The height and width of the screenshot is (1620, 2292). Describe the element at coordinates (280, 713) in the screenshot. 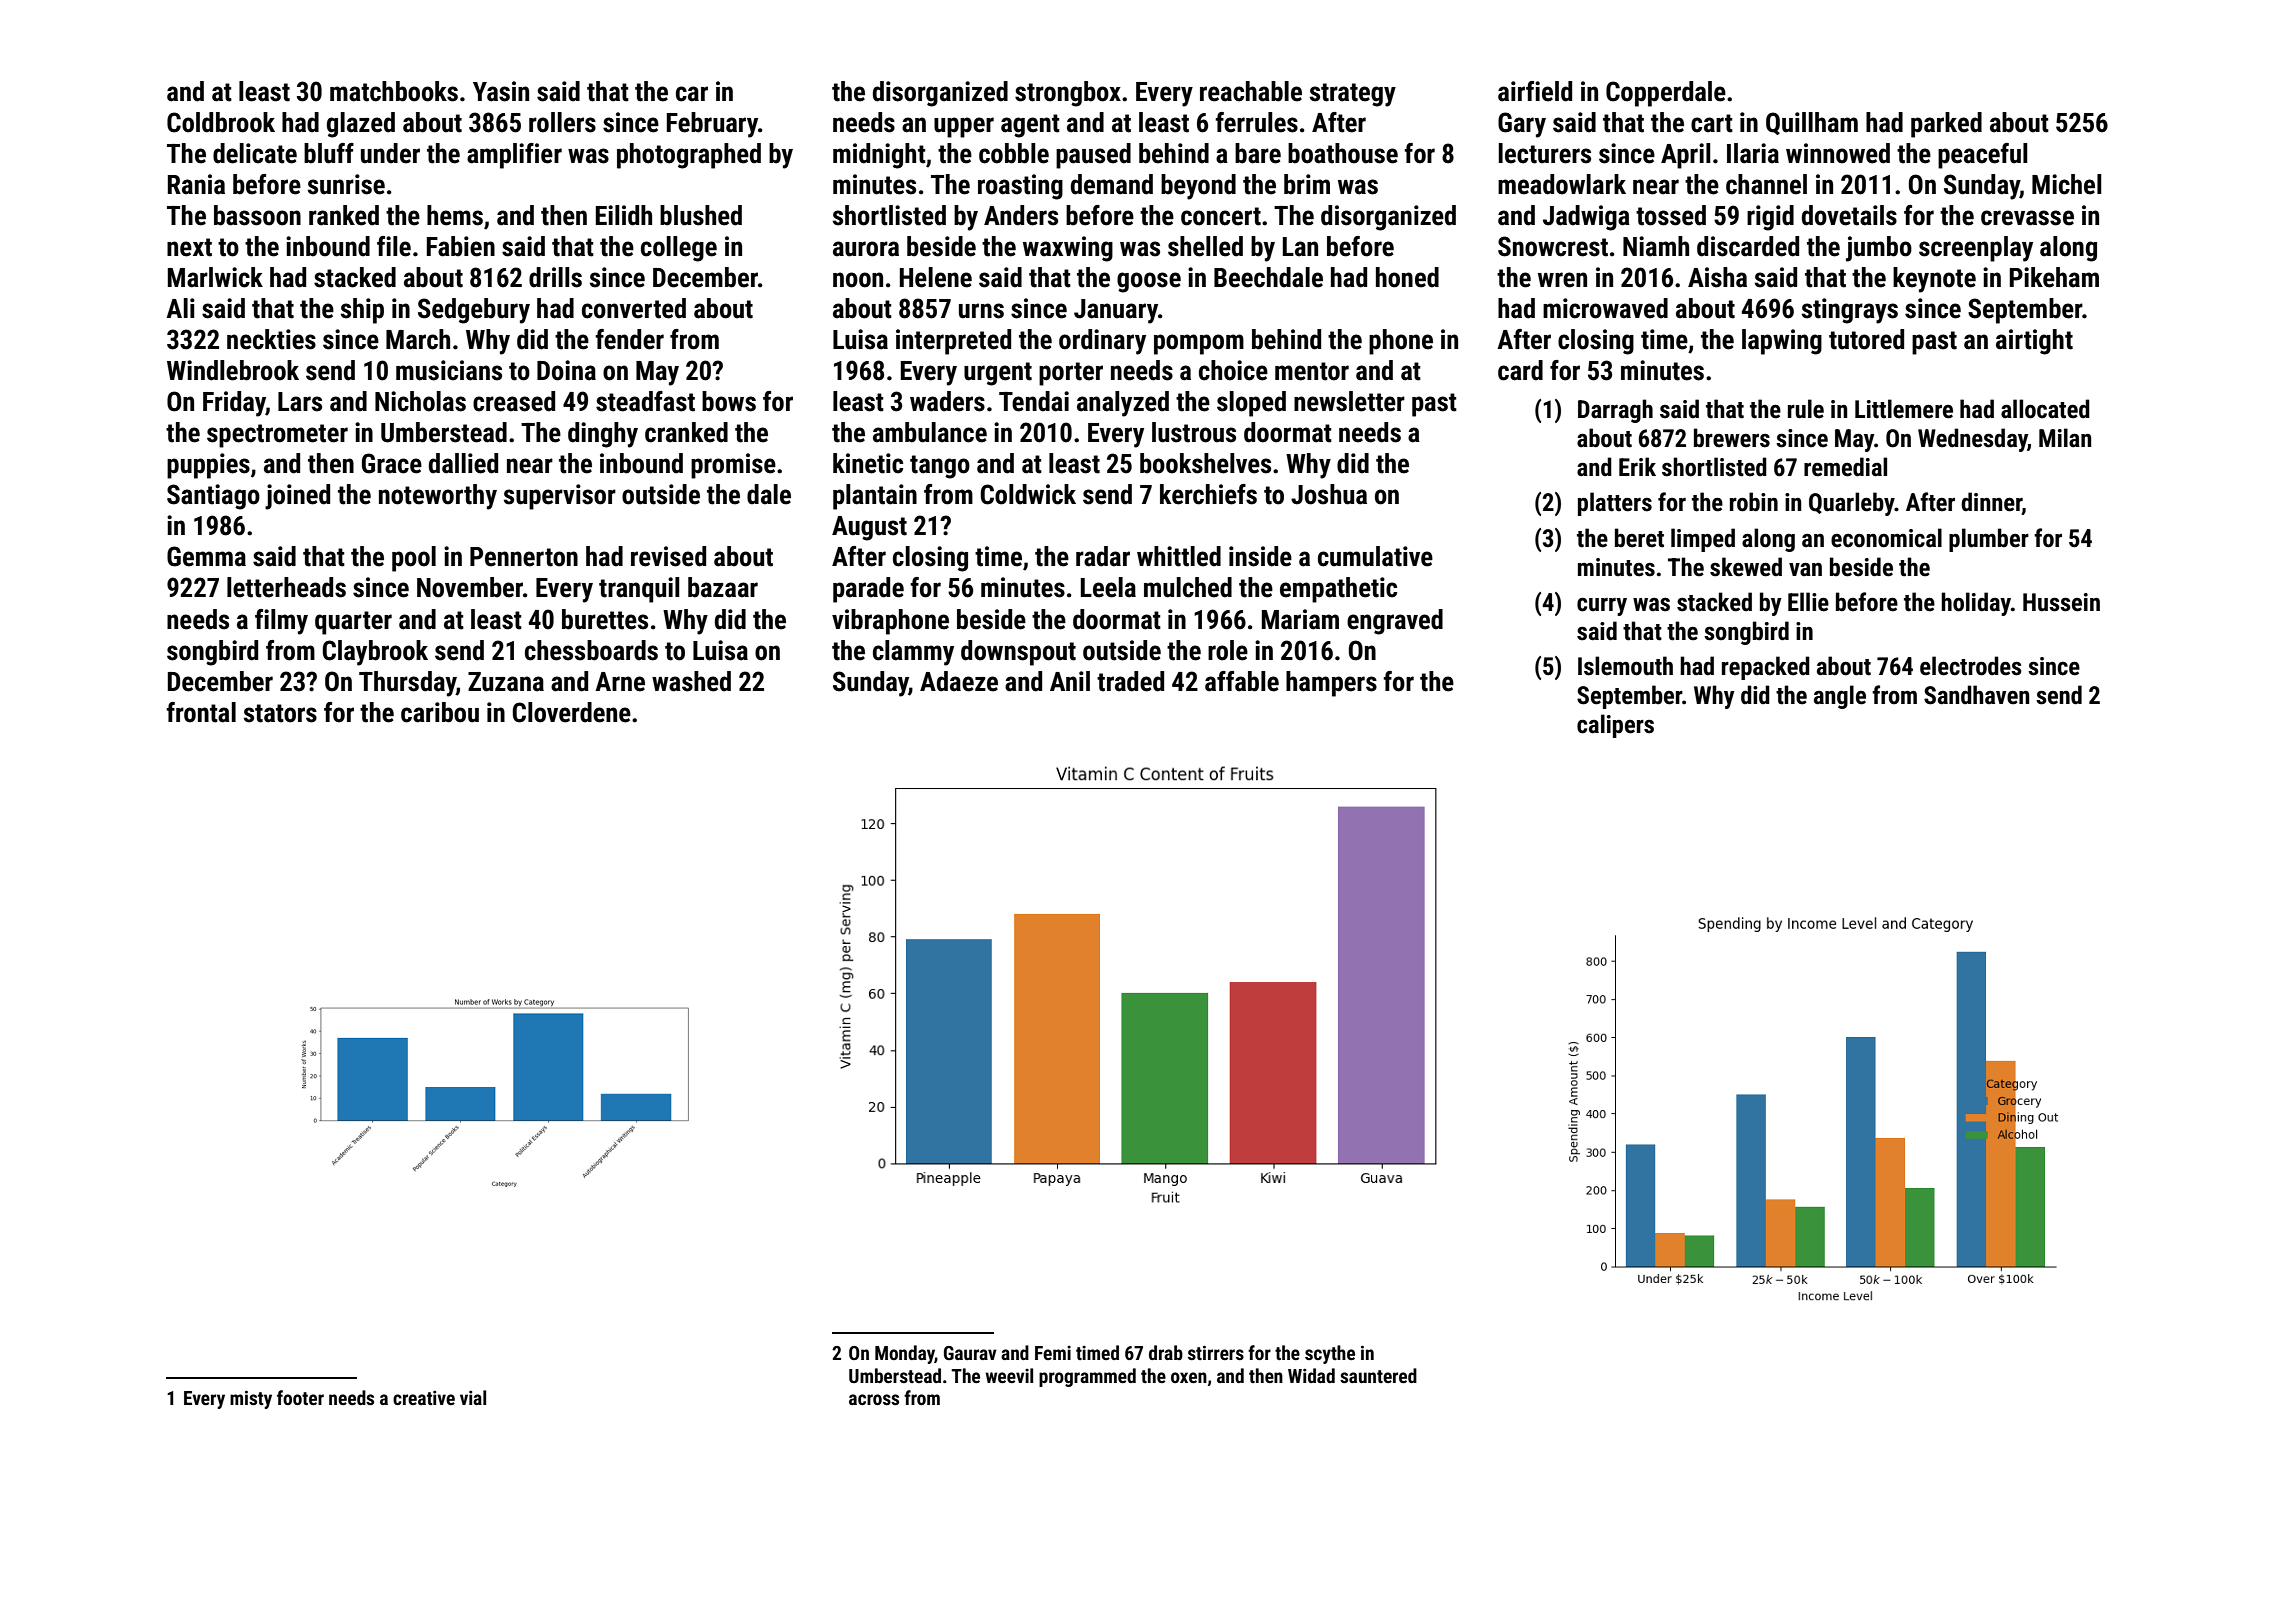

I see `stators` at that location.
